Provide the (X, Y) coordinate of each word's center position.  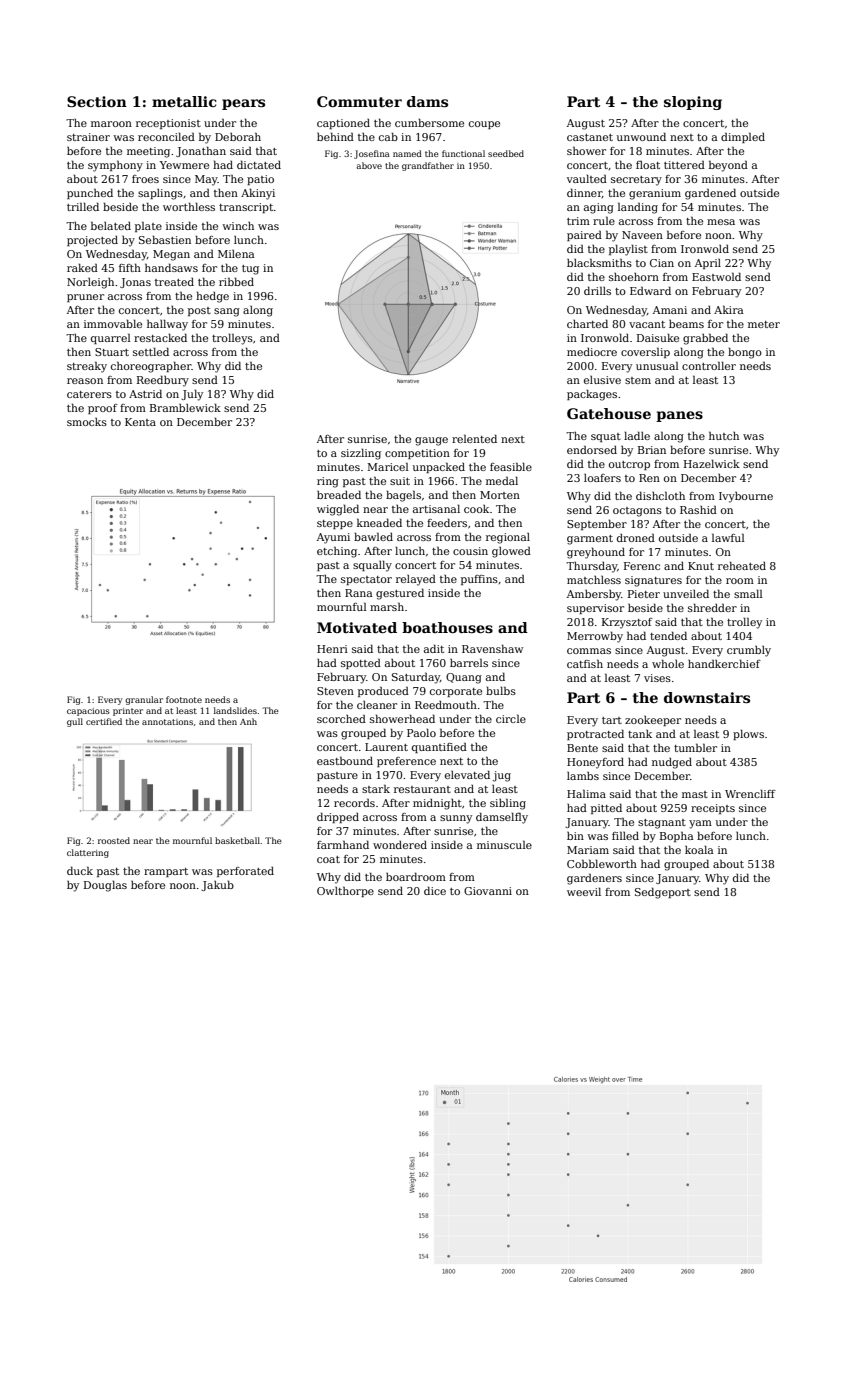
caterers (89, 394)
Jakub (217, 885)
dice (435, 890)
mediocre (592, 352)
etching (337, 552)
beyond (728, 166)
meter (764, 324)
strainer (88, 137)
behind (335, 136)
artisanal (436, 508)
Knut (701, 566)
